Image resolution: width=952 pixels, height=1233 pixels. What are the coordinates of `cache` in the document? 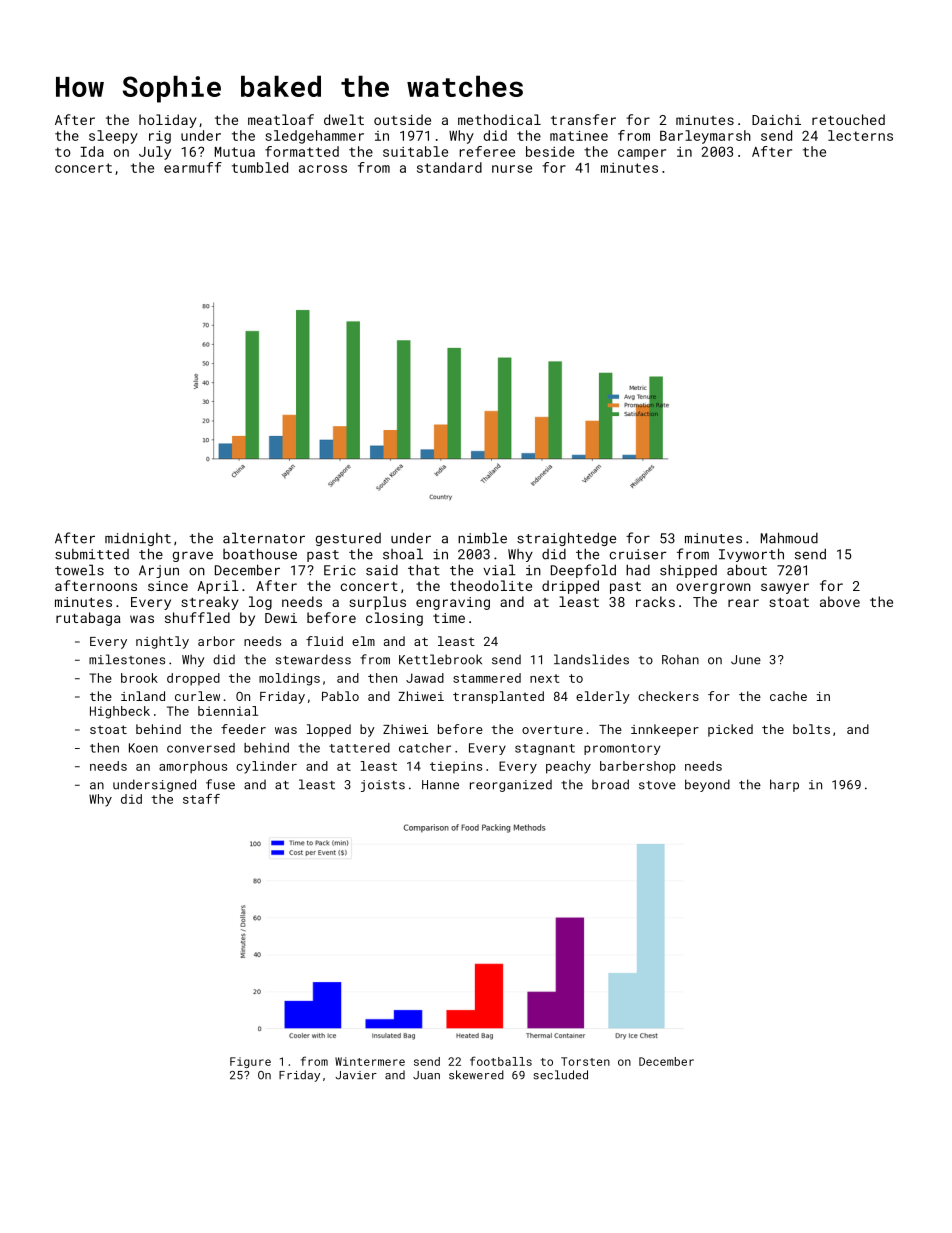 It's located at (788, 696).
